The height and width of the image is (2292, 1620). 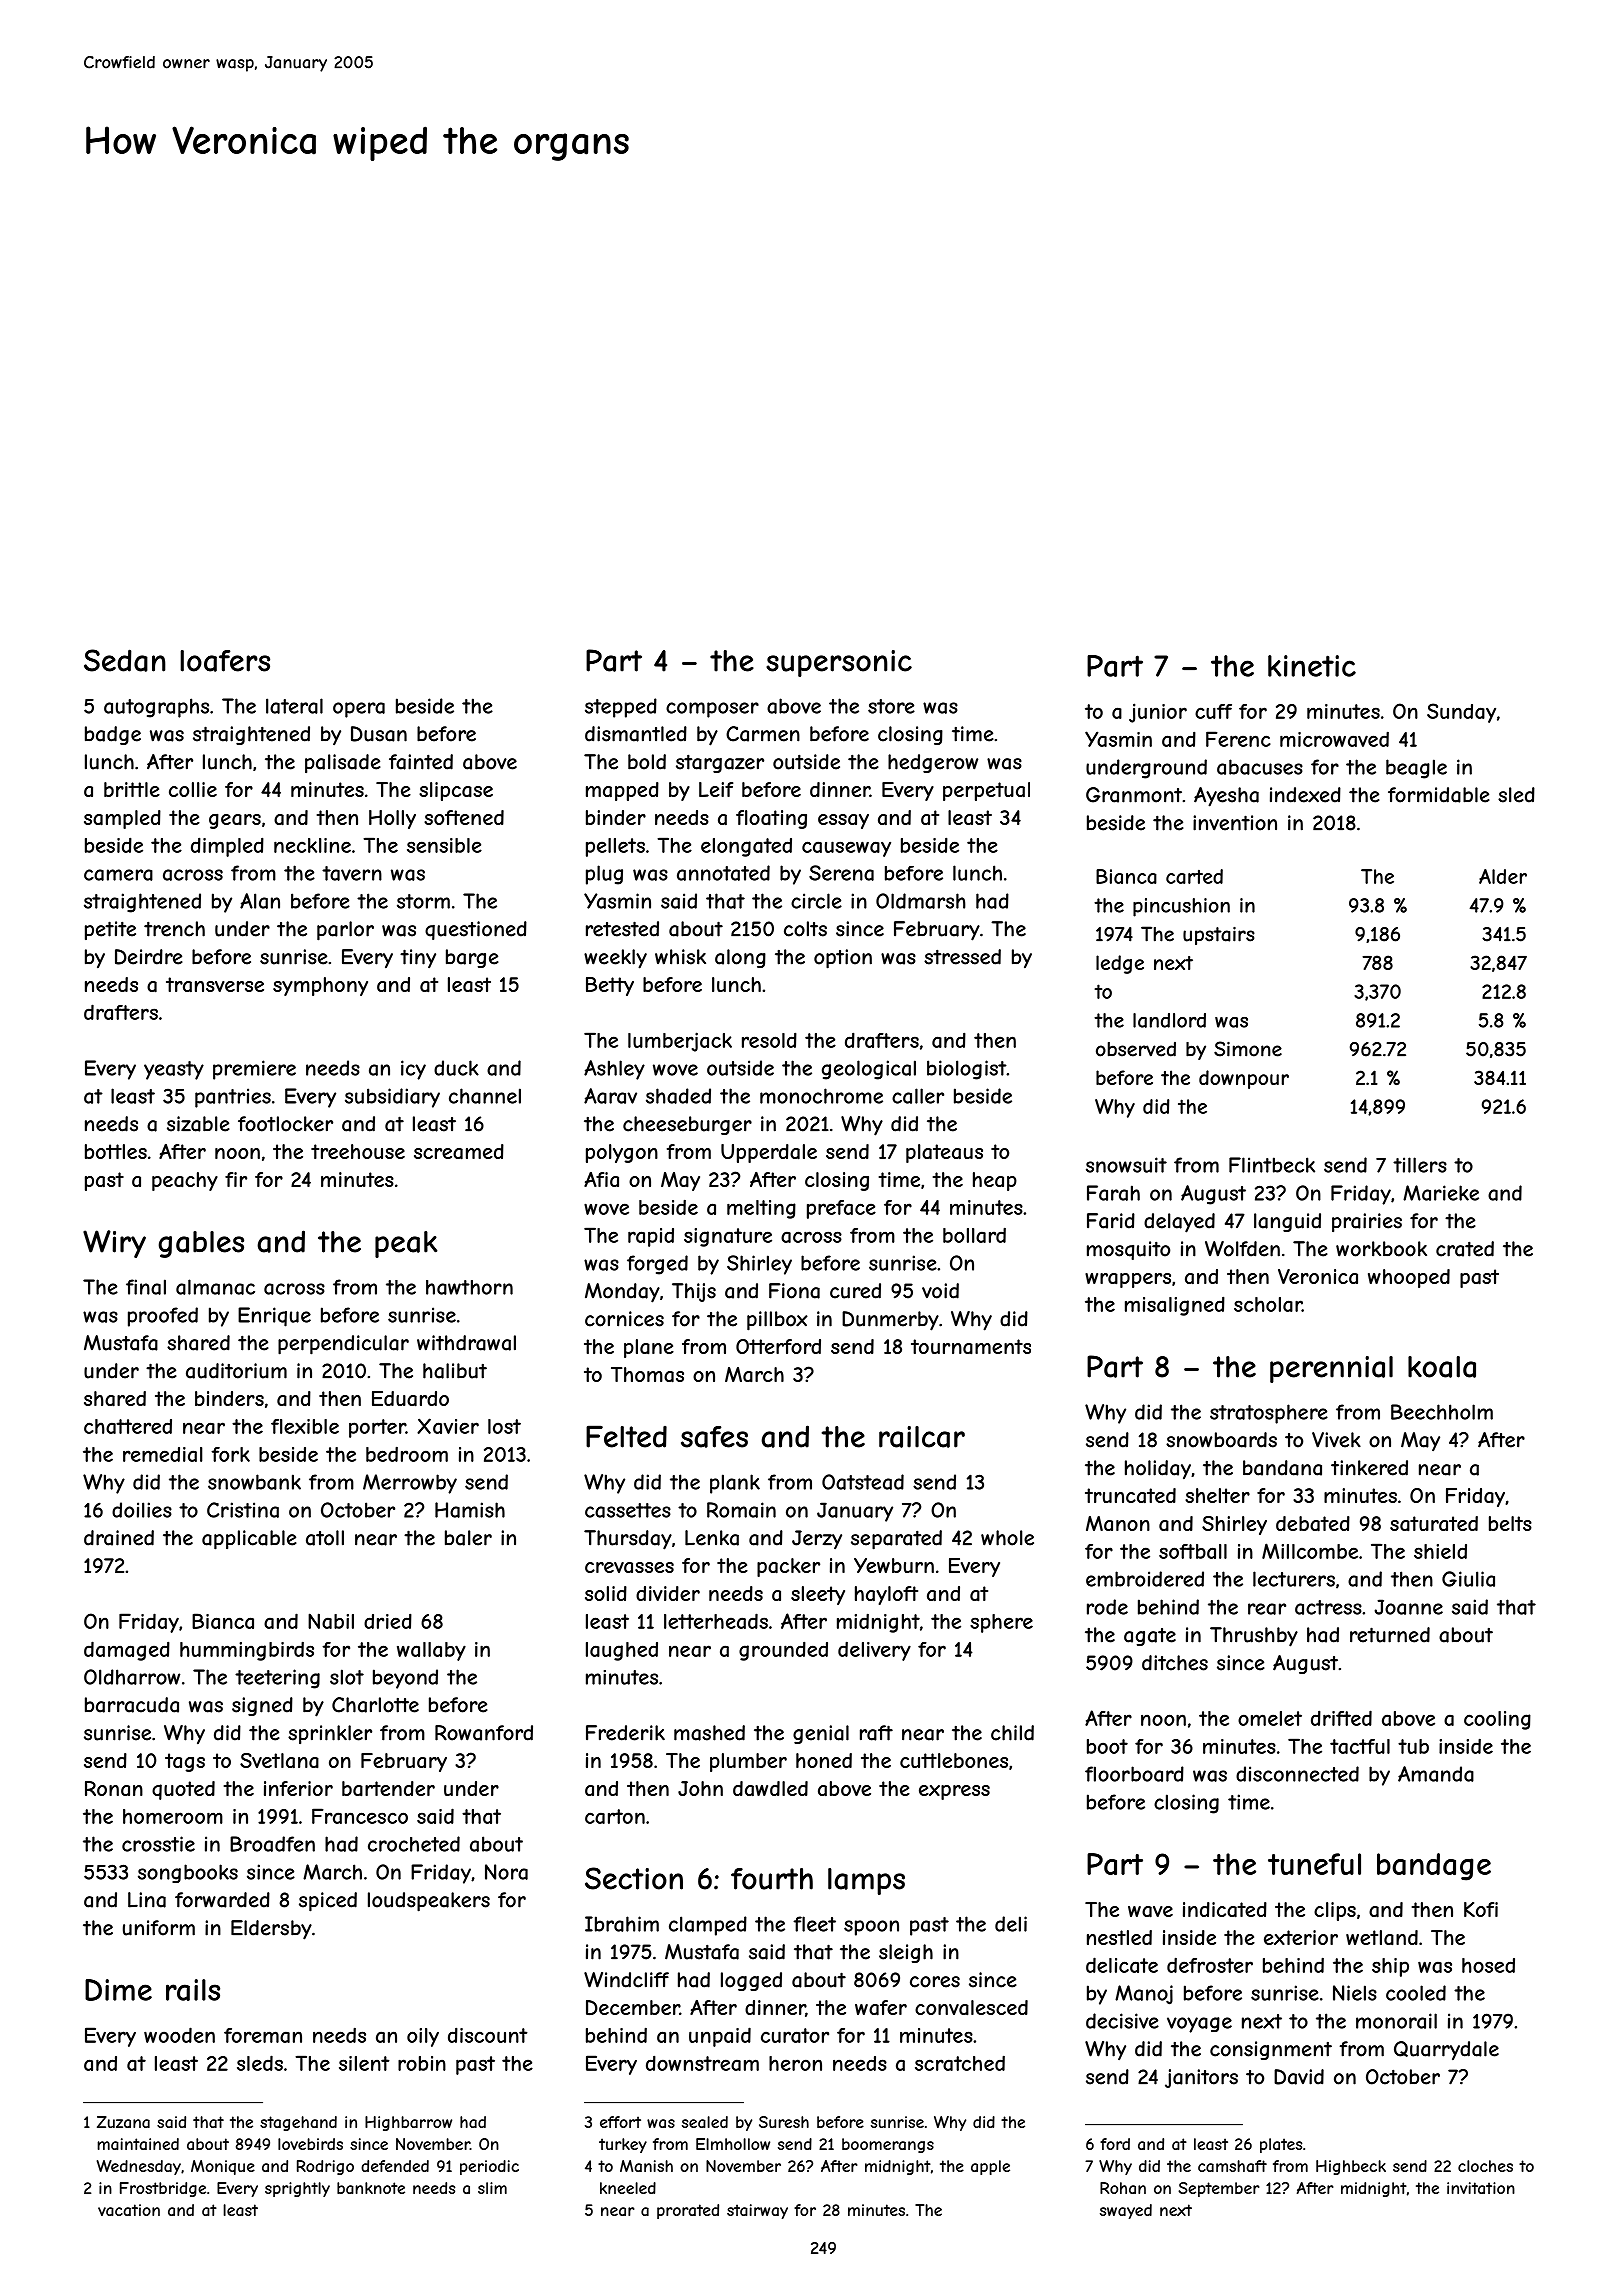 What do you see at coordinates (694, 1292) in the image?
I see `Thijs` at bounding box center [694, 1292].
